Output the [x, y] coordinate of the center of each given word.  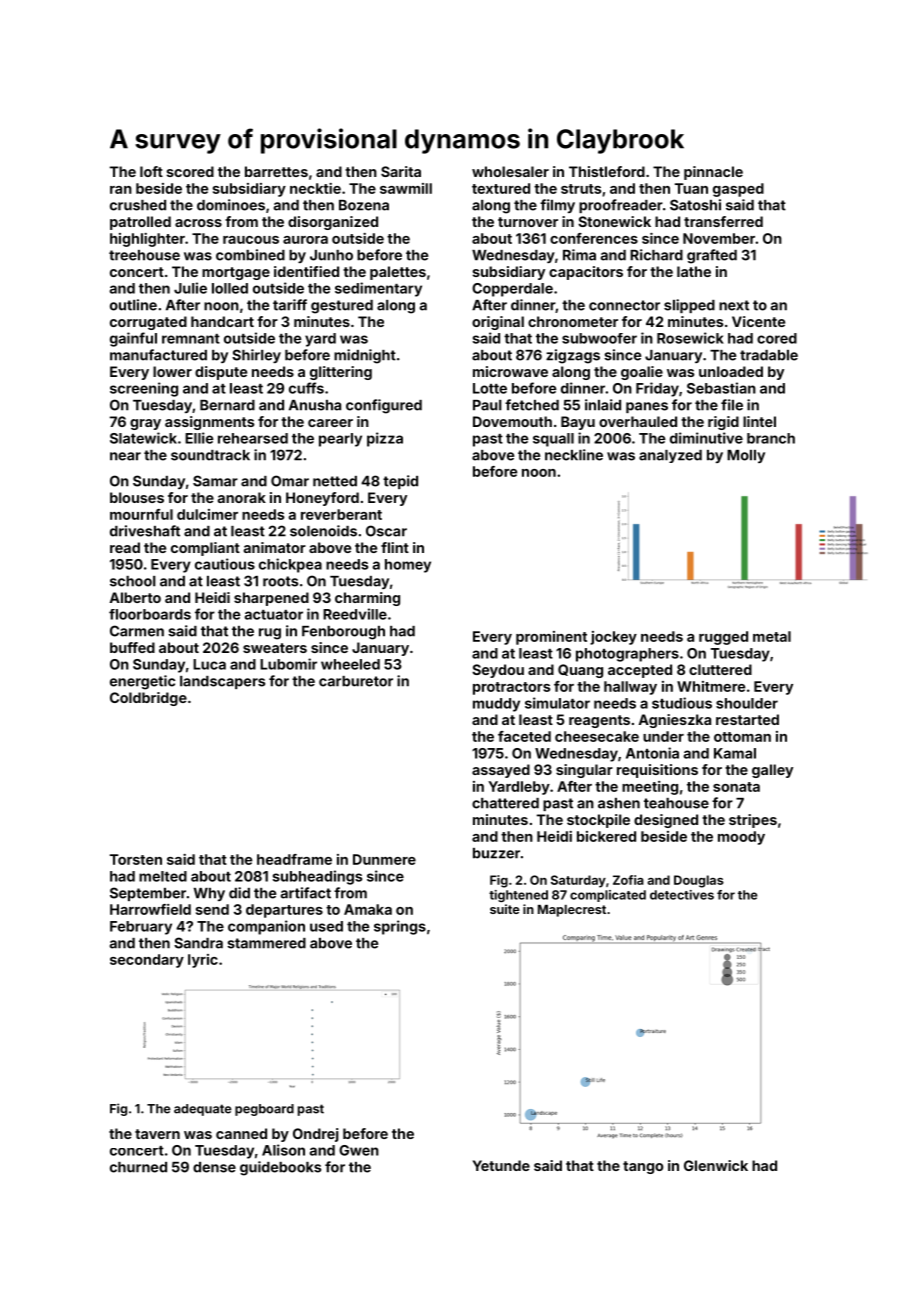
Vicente [758, 321]
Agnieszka [675, 721]
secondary [147, 961]
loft [151, 171]
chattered [505, 803]
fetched [532, 405]
